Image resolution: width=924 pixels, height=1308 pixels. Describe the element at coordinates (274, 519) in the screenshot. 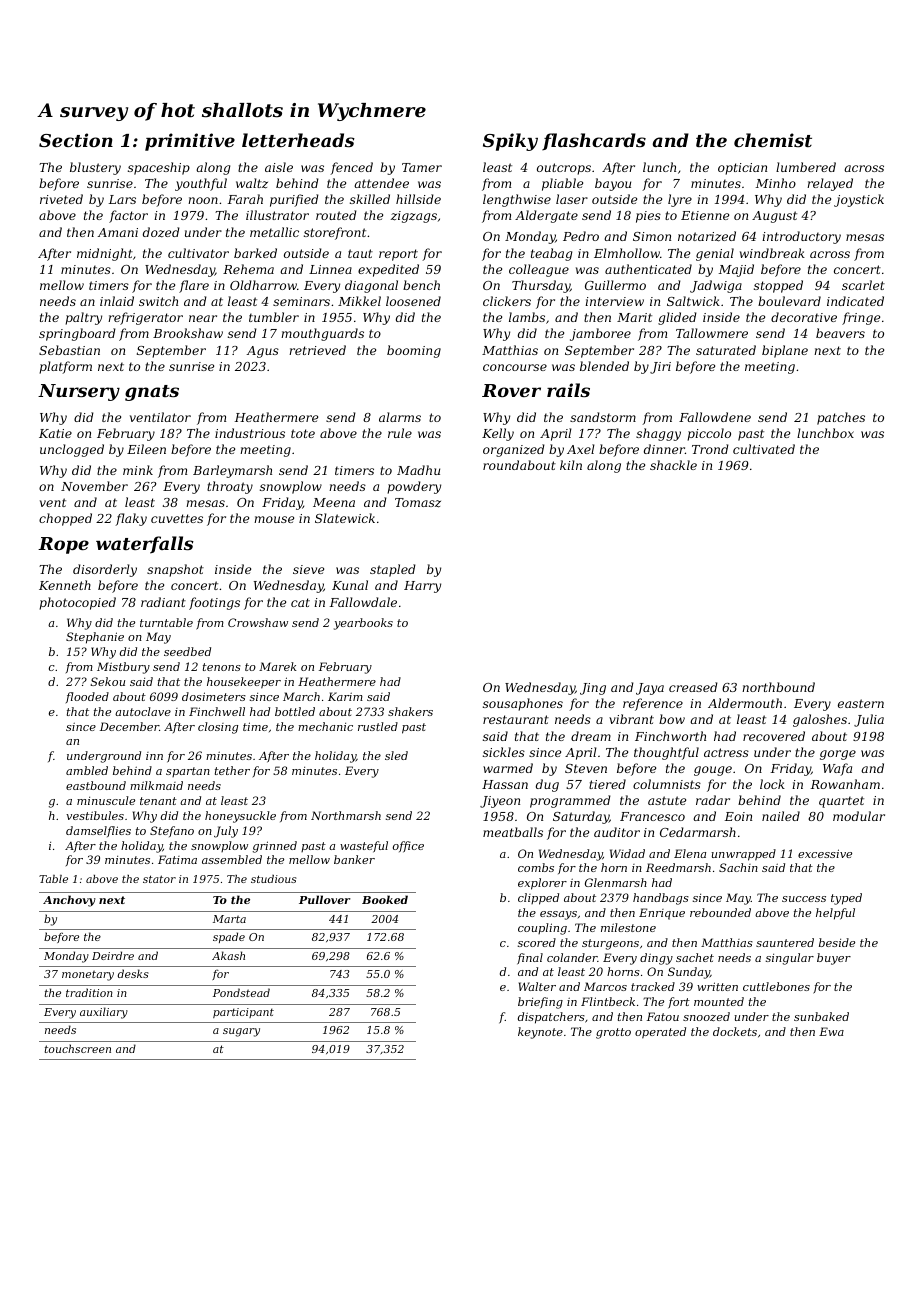

I see `mouse` at that location.
